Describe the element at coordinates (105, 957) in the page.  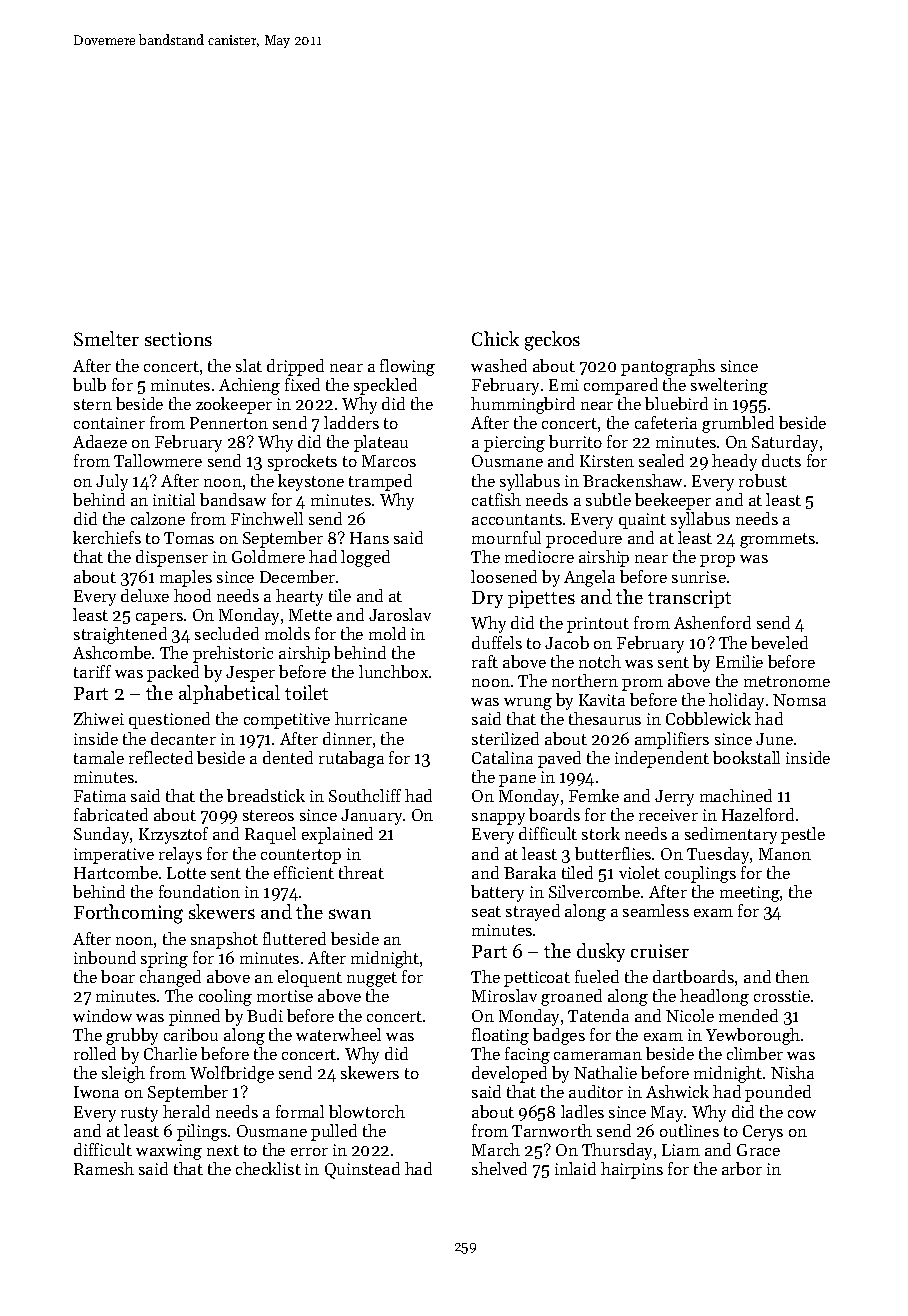
I see `inbound` at that location.
